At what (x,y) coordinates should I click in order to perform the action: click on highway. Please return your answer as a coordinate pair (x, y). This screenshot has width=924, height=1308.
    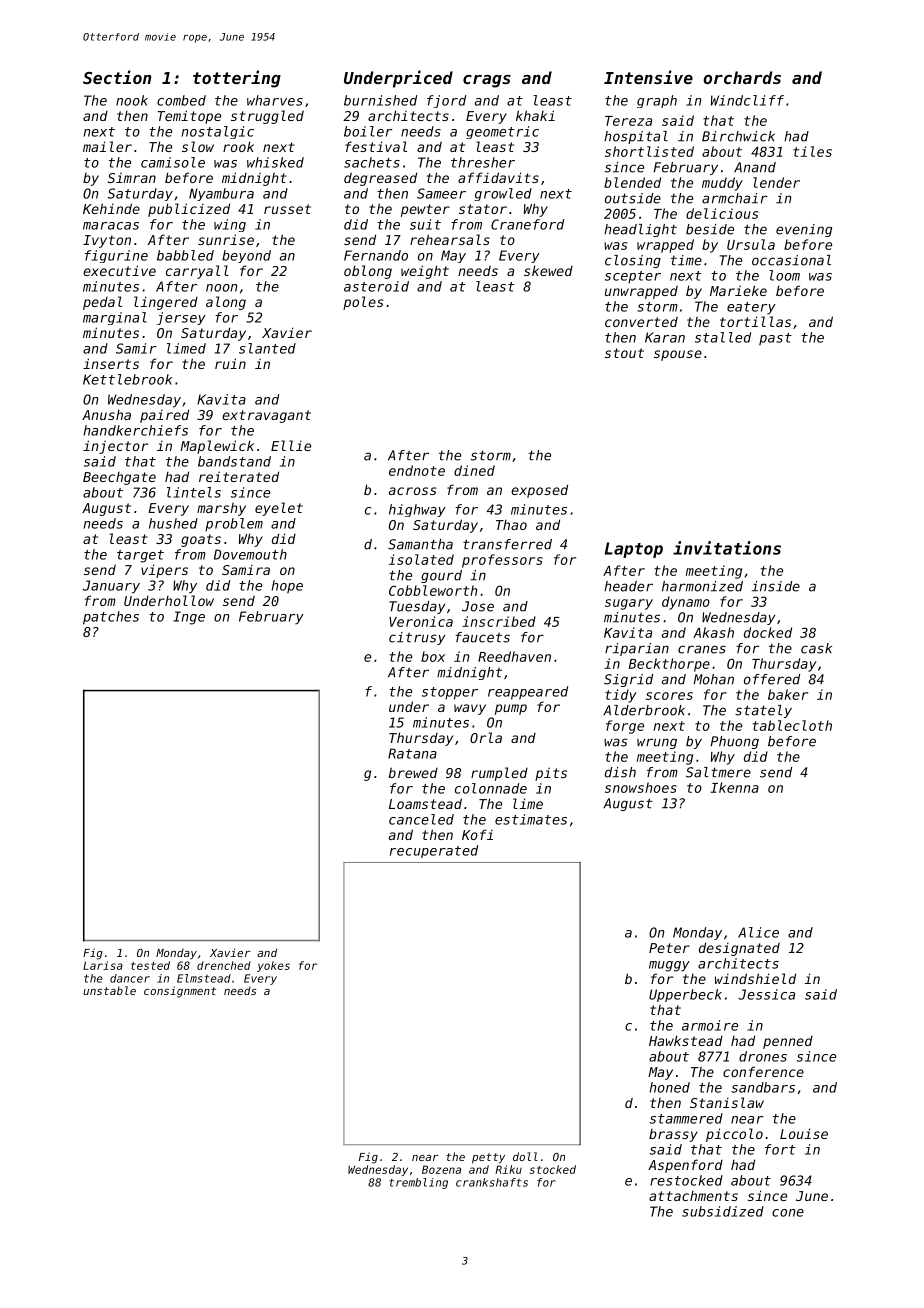
    Looking at the image, I should click on (417, 510).
